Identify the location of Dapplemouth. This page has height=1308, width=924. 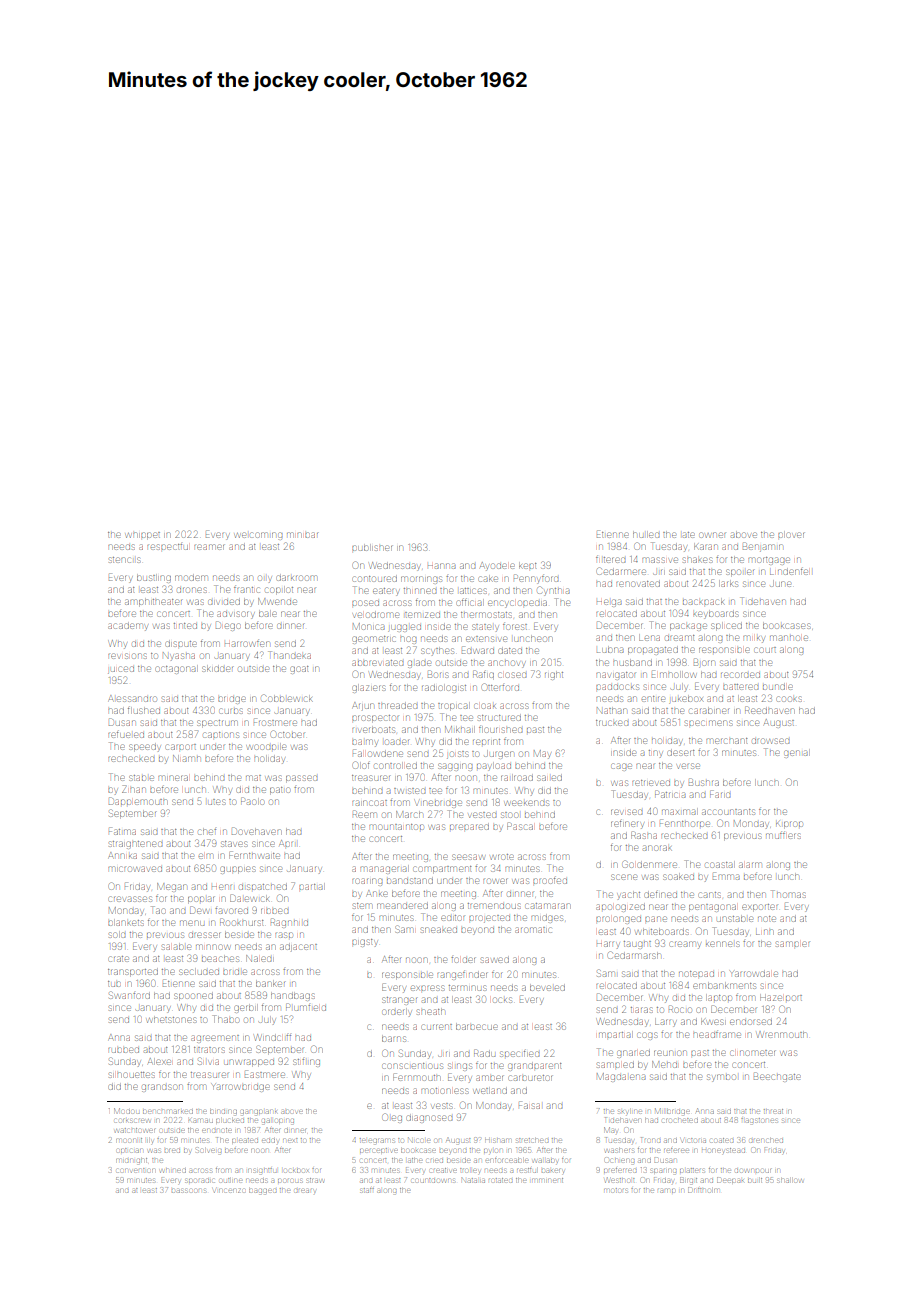
(138, 801).
